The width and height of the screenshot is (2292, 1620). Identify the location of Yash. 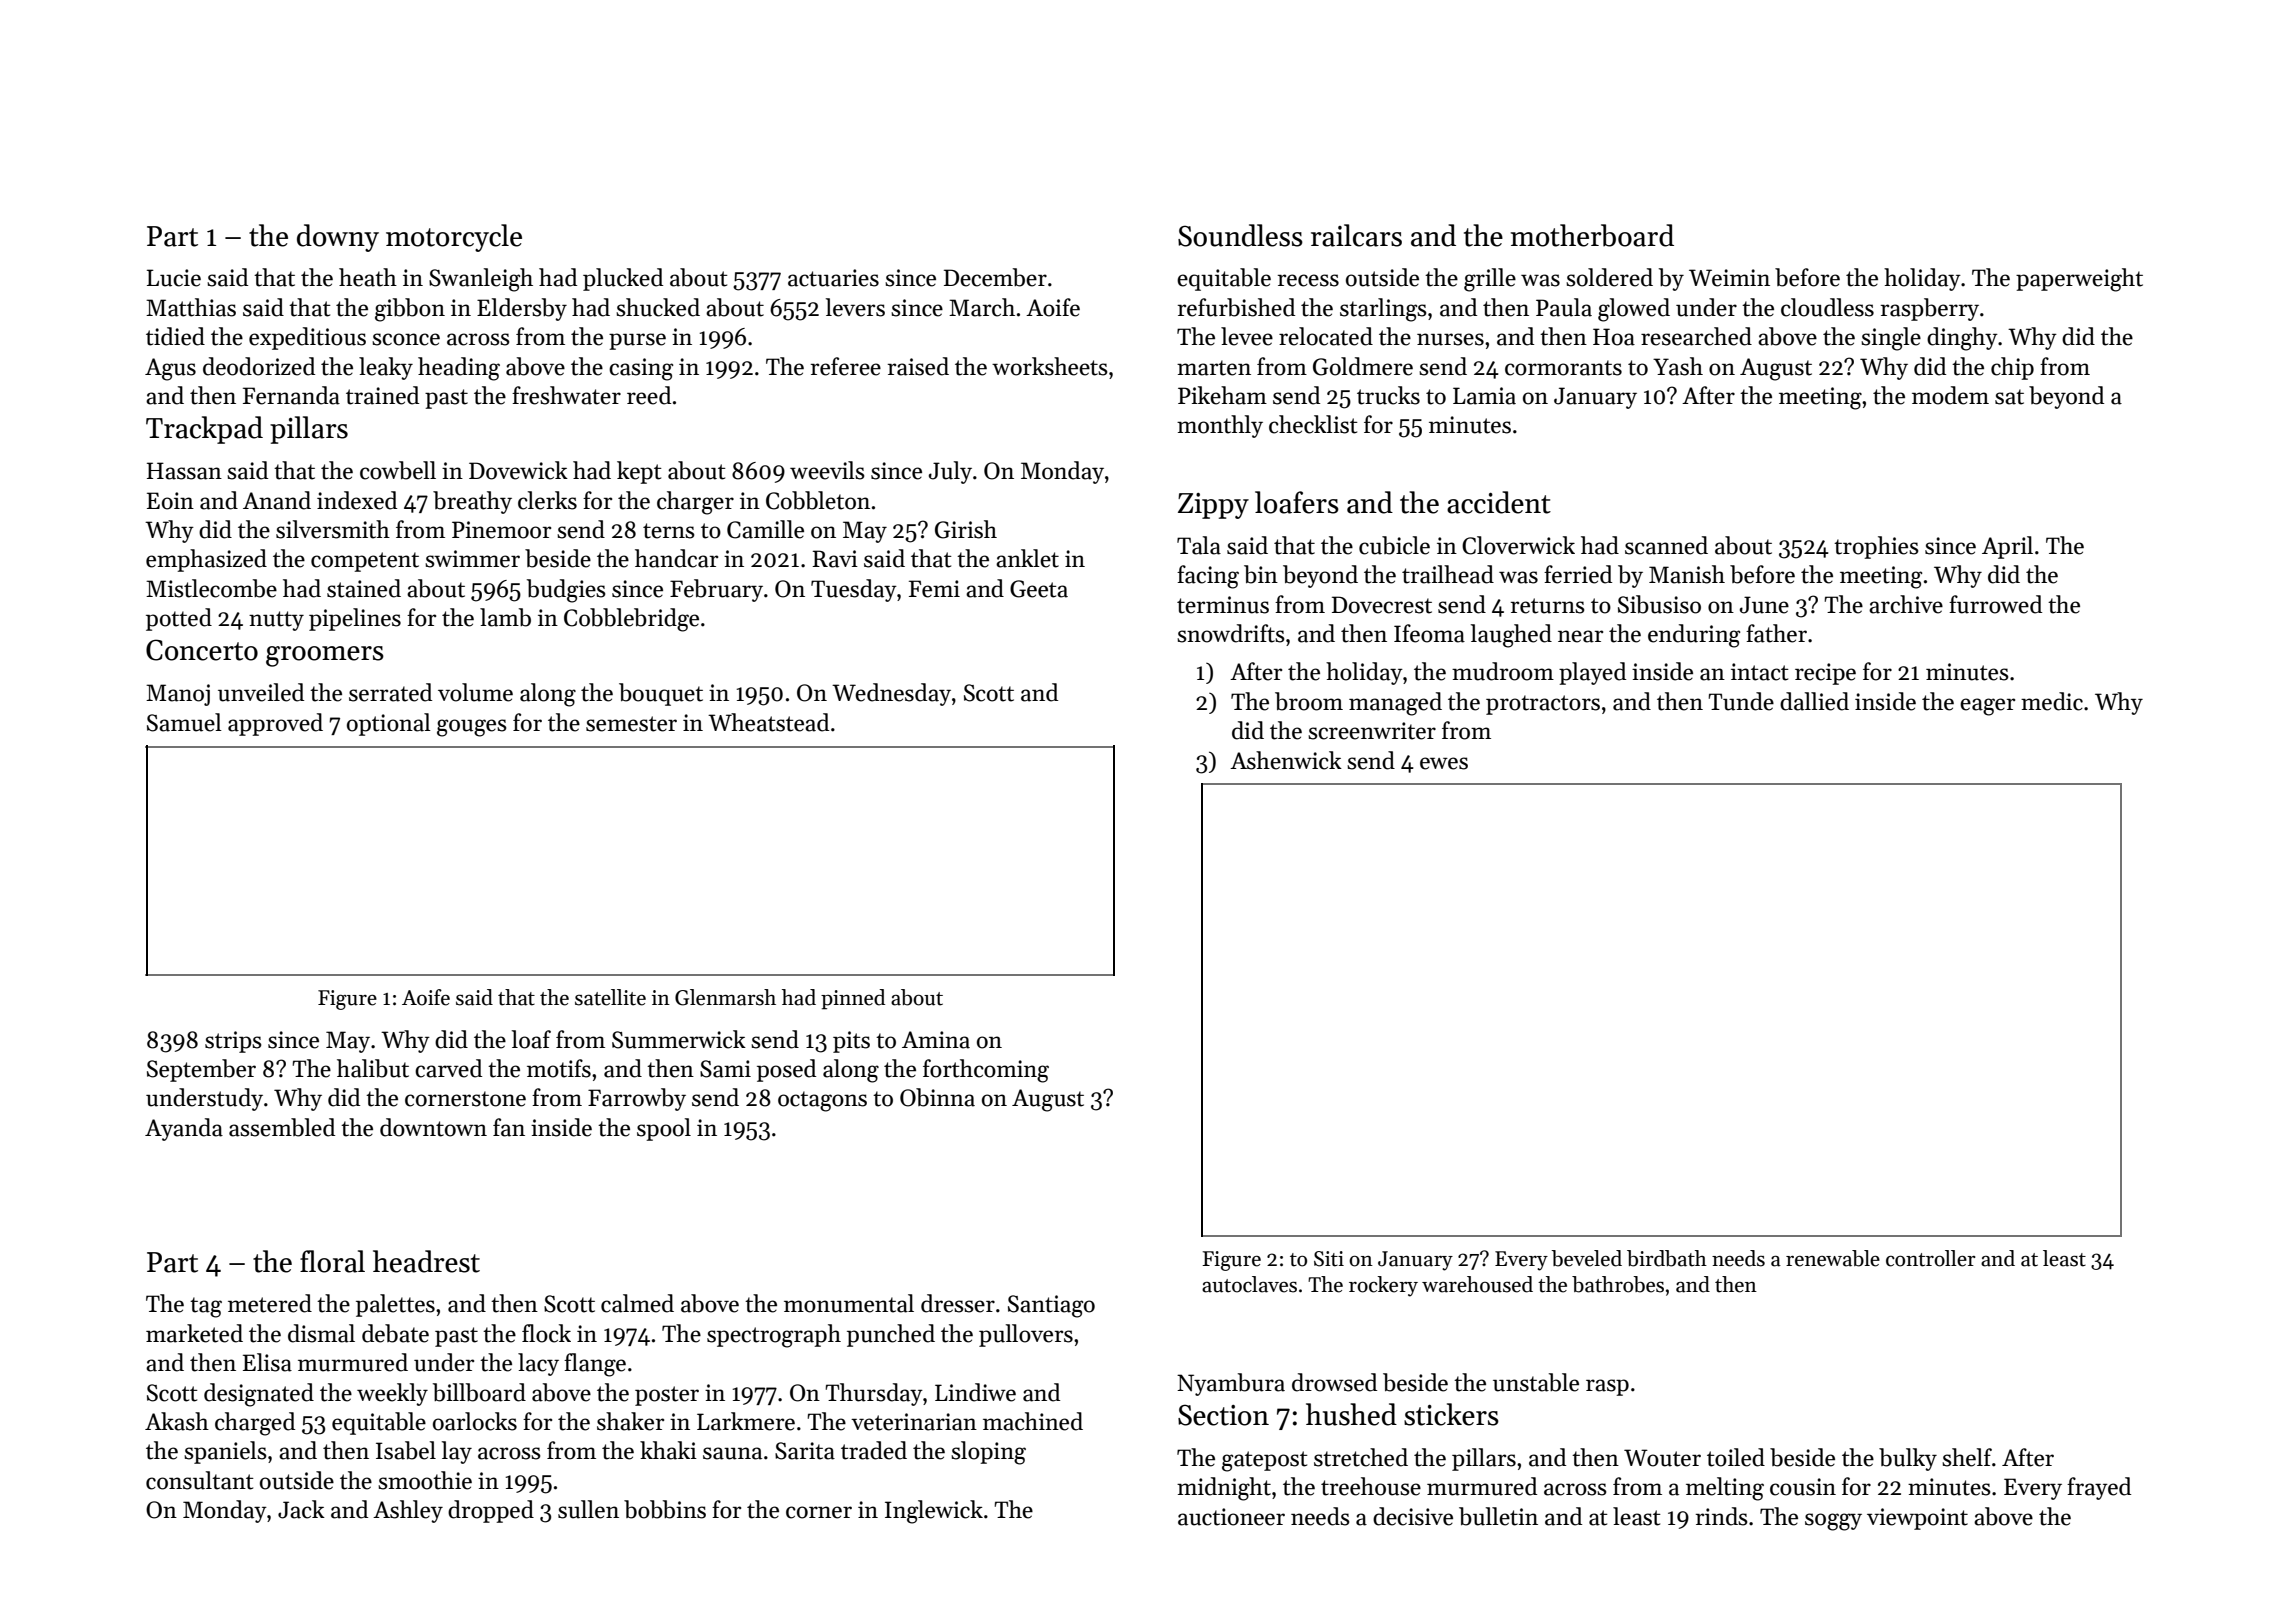
(1678, 366).
